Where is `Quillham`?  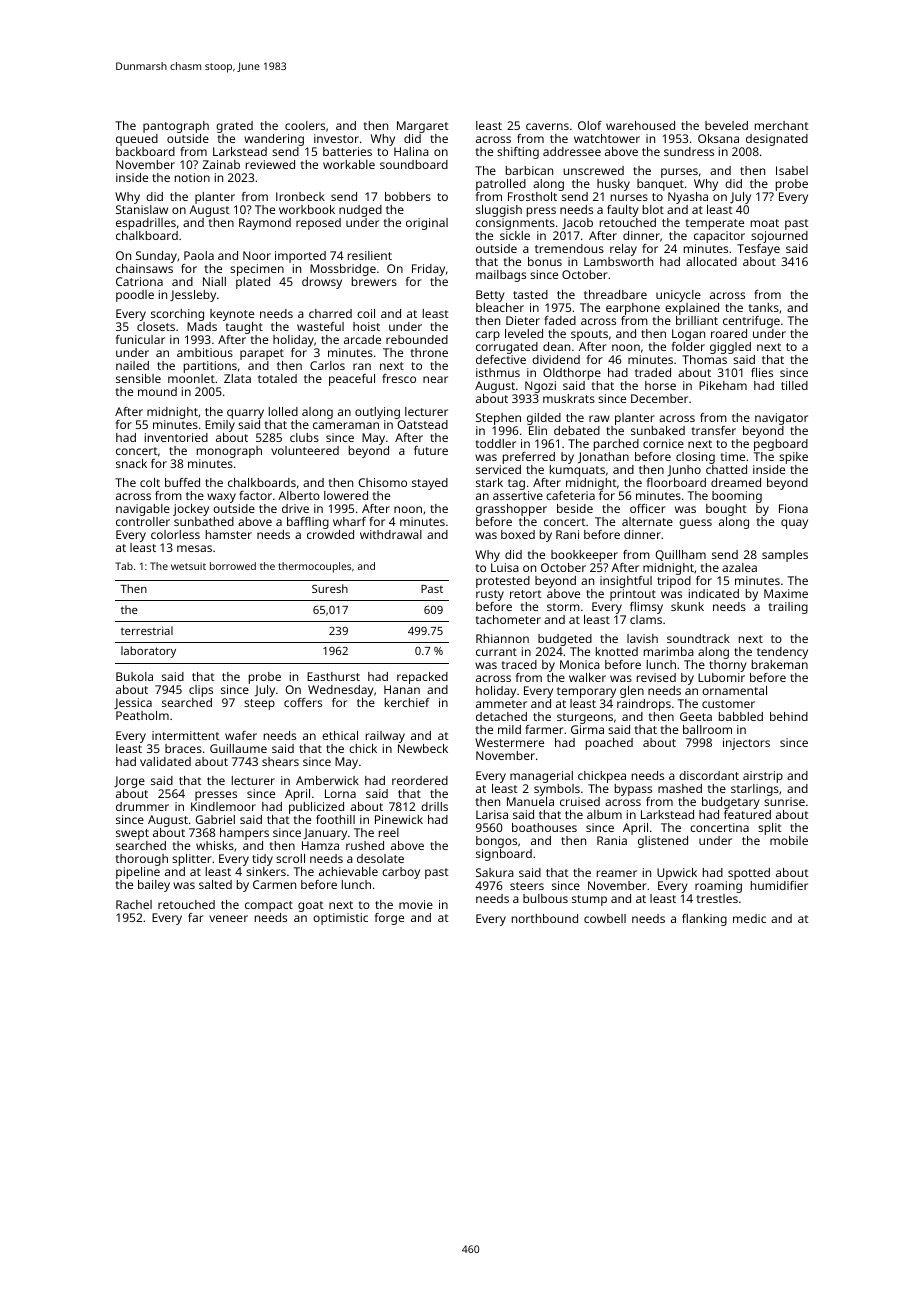 Quillham is located at coordinates (681, 555).
